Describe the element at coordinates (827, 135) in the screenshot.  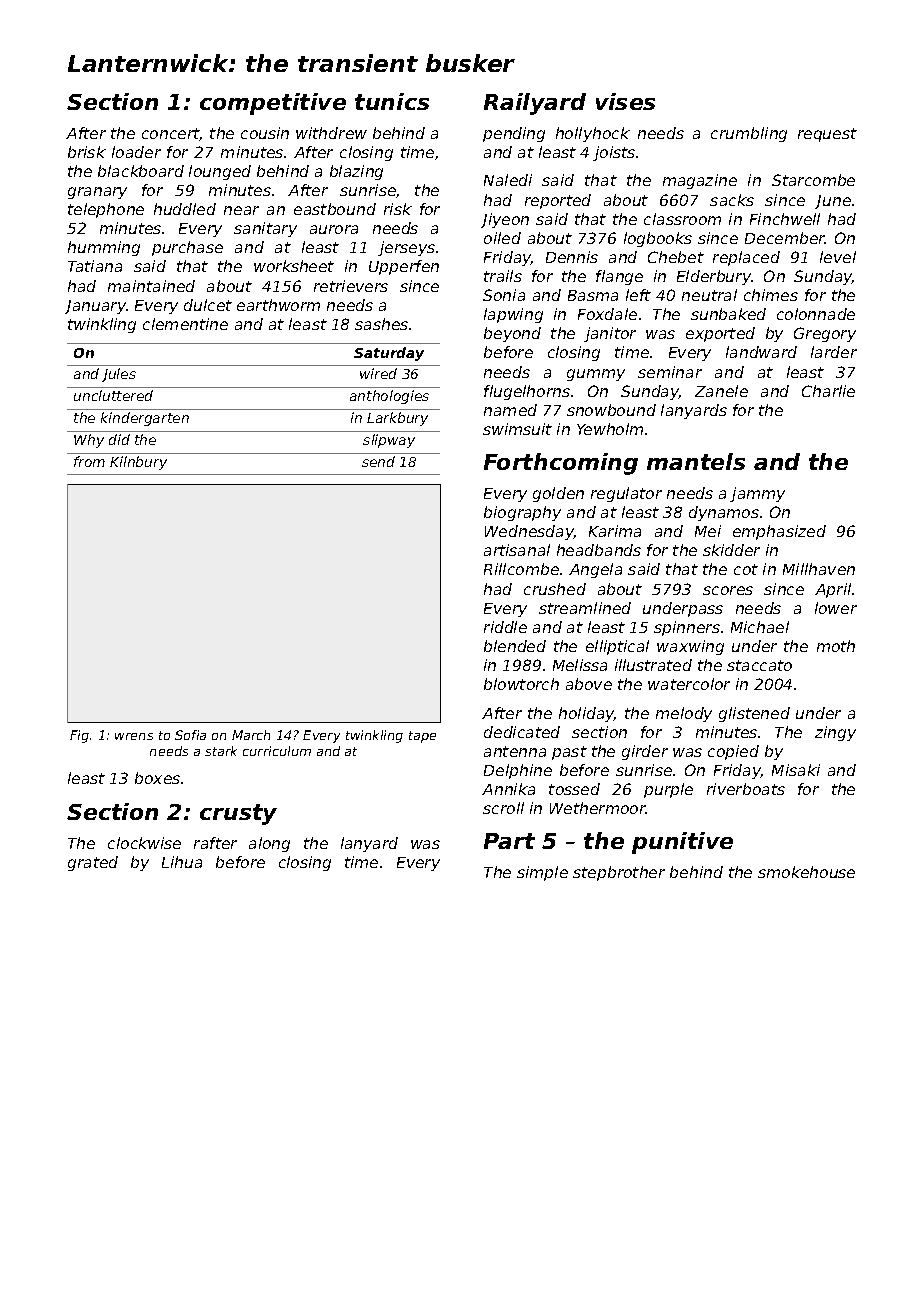
I see `request` at that location.
